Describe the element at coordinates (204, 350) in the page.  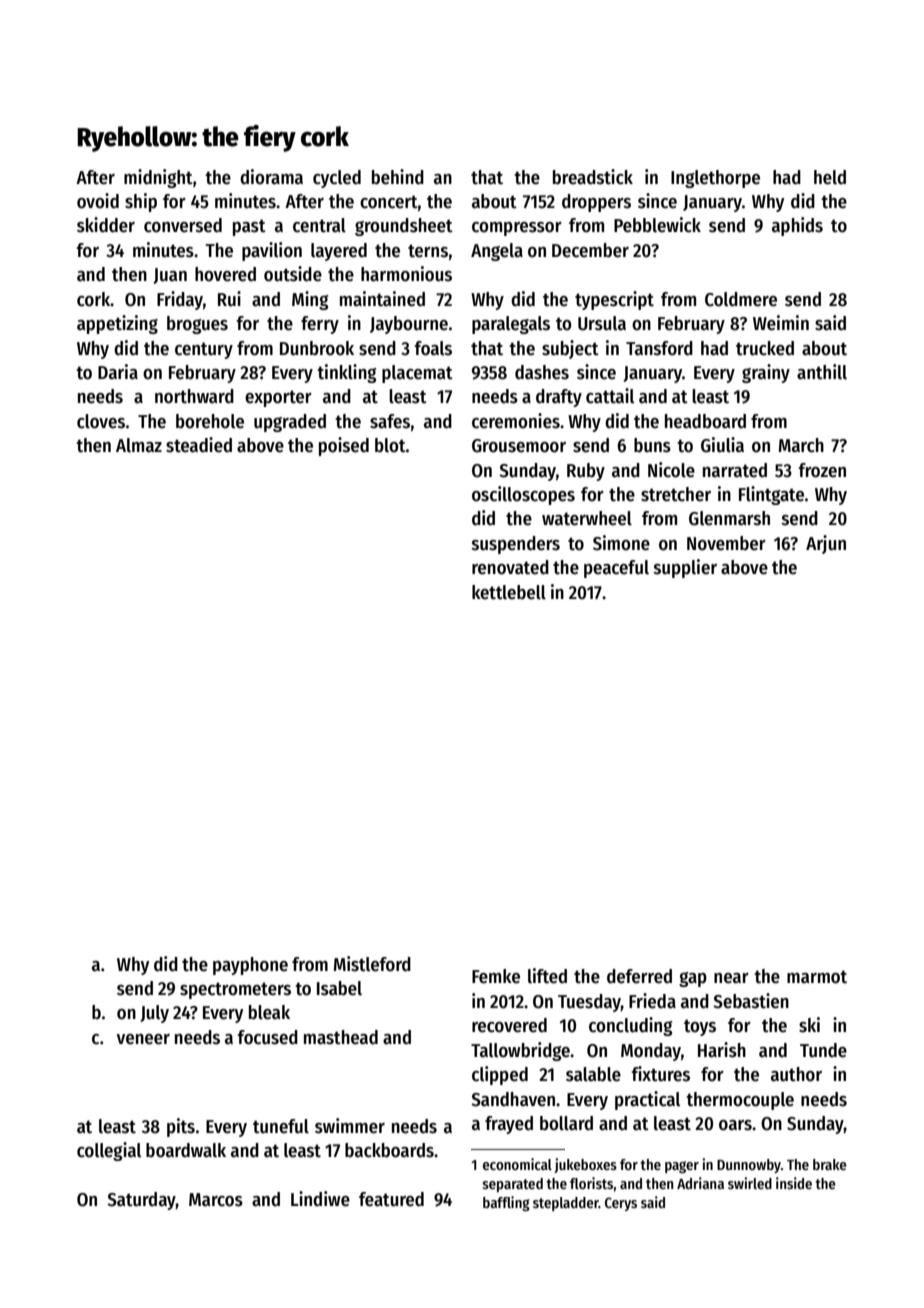
I see `century` at that location.
